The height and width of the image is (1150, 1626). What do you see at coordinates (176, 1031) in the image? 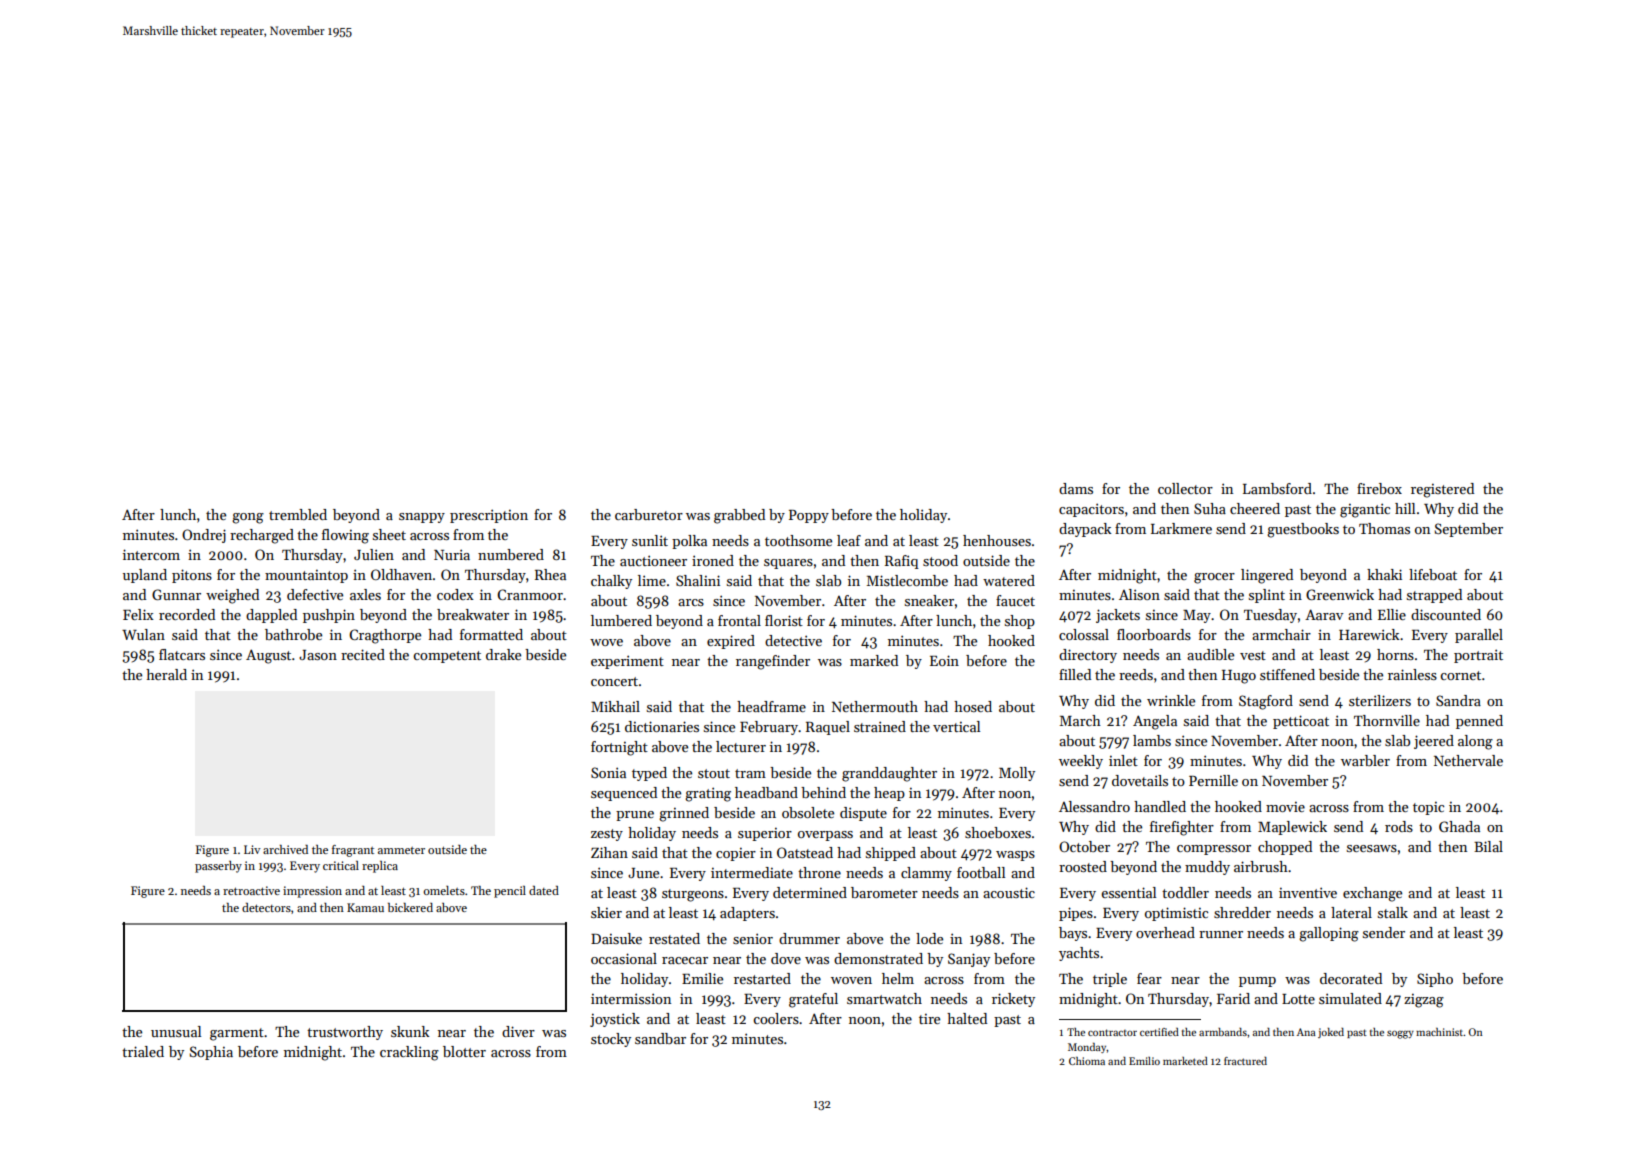
I see `unusual` at bounding box center [176, 1031].
